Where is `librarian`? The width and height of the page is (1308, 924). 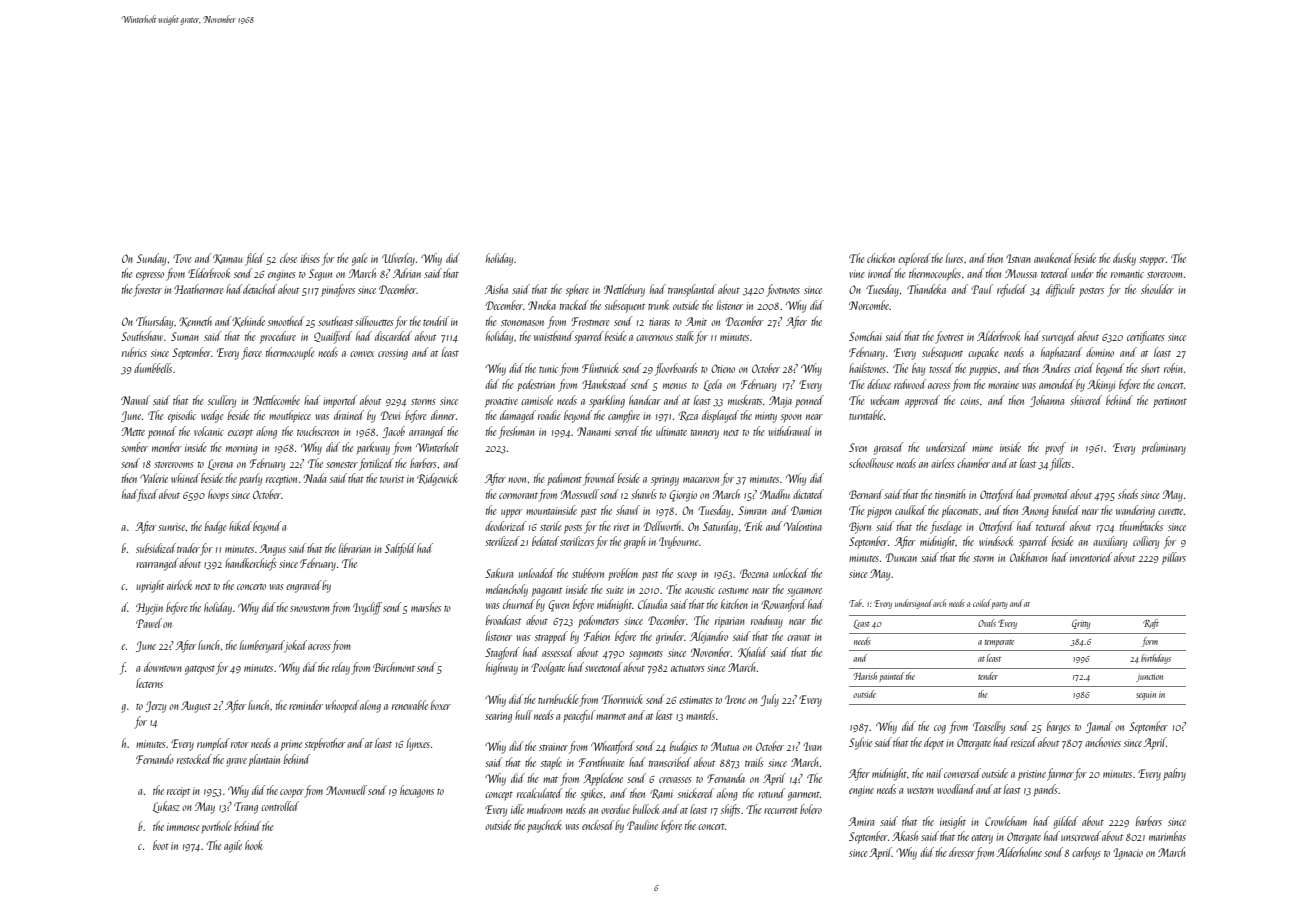
librarian is located at coordinates (355, 548).
